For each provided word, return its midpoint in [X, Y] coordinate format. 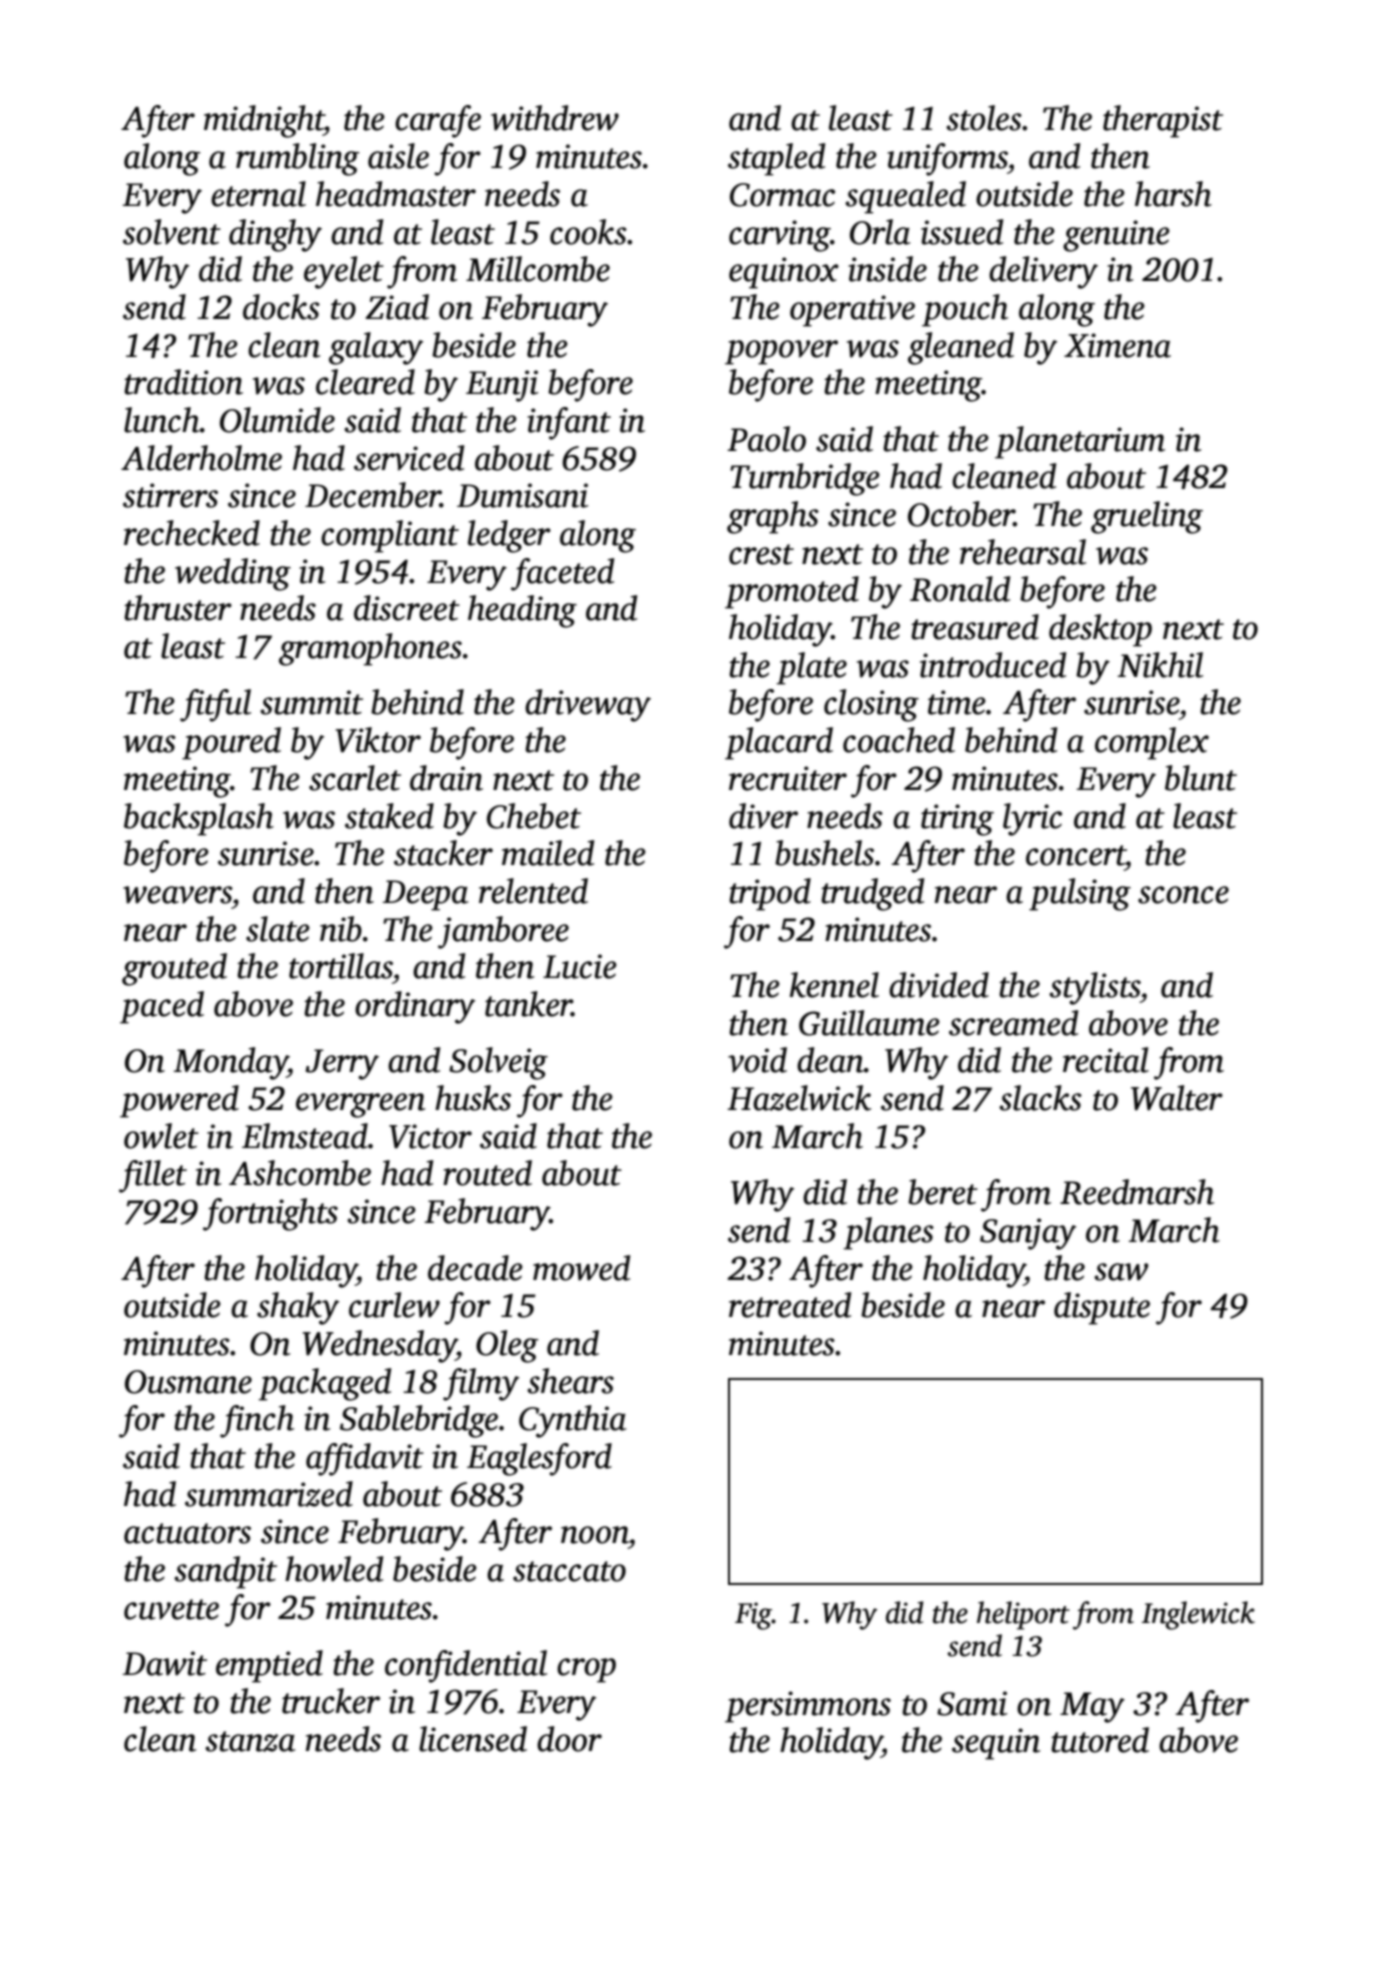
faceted [562, 574]
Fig [753, 1616]
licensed [473, 1739]
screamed [1013, 1023]
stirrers [170, 495]
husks [473, 1098]
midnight [264, 121]
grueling [1147, 517]
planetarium [1080, 442]
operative [852, 311]
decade [475, 1268]
